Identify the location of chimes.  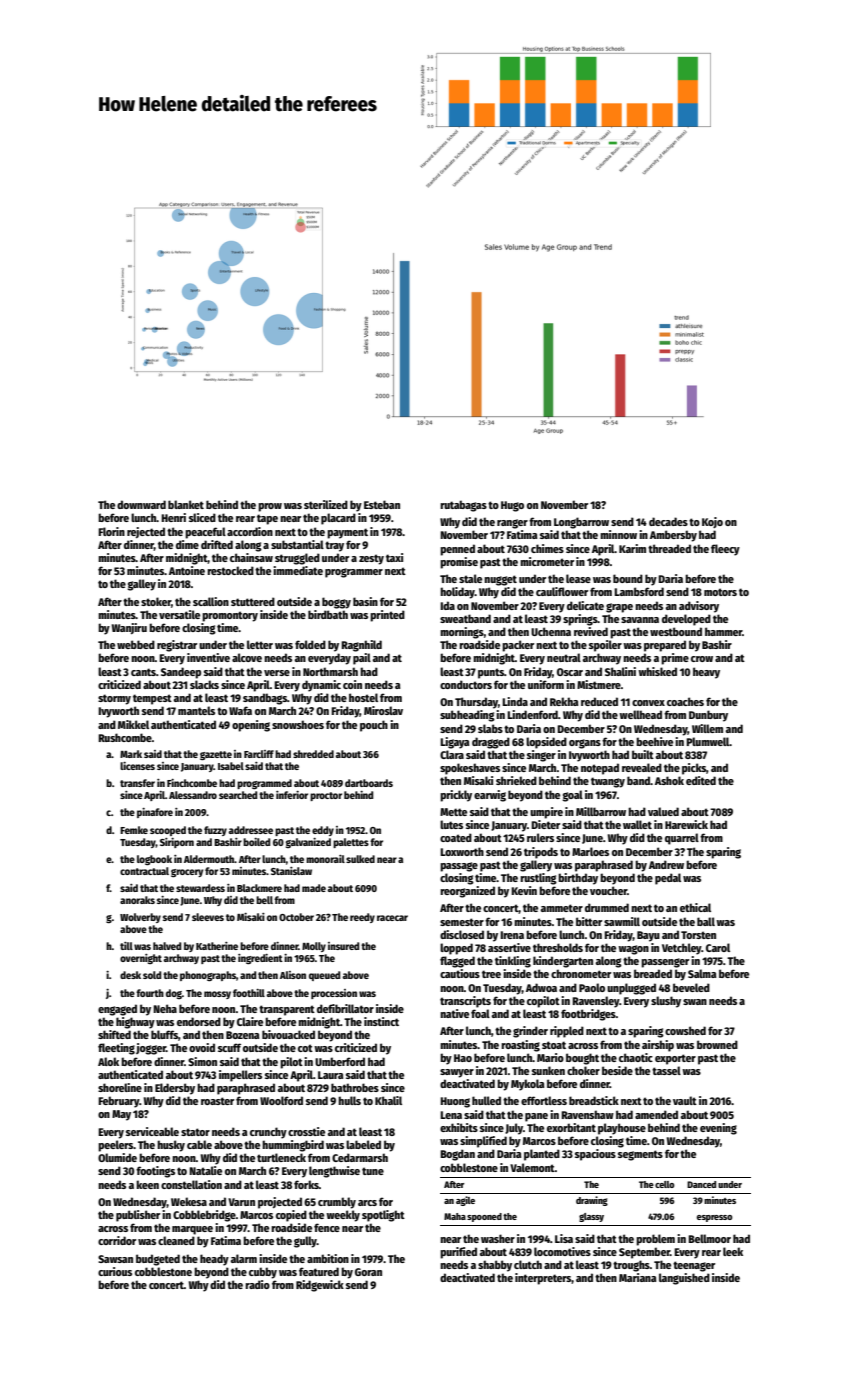
(547, 548).
